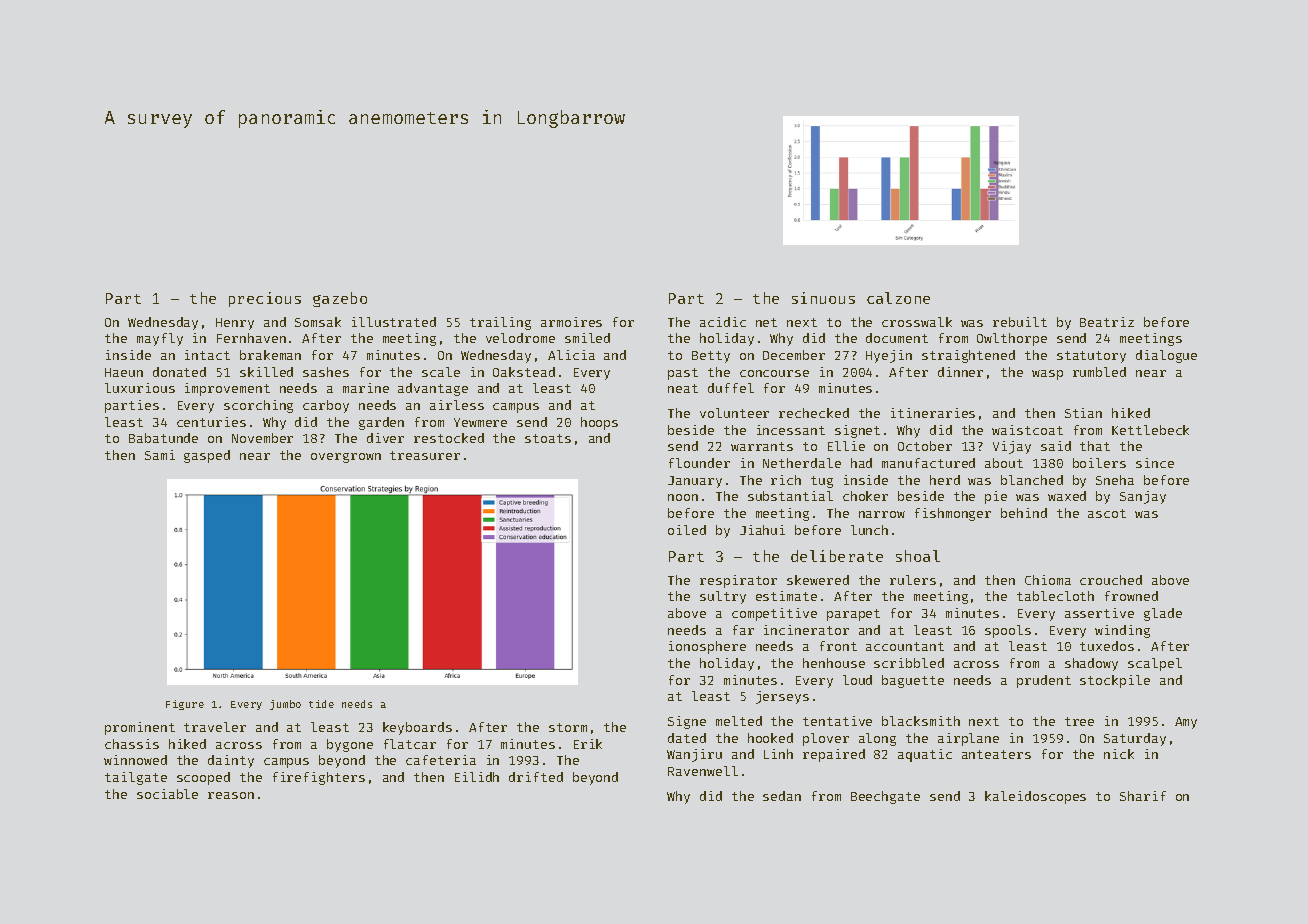 This screenshot has height=924, width=1308. I want to click on armoires, so click(571, 322).
